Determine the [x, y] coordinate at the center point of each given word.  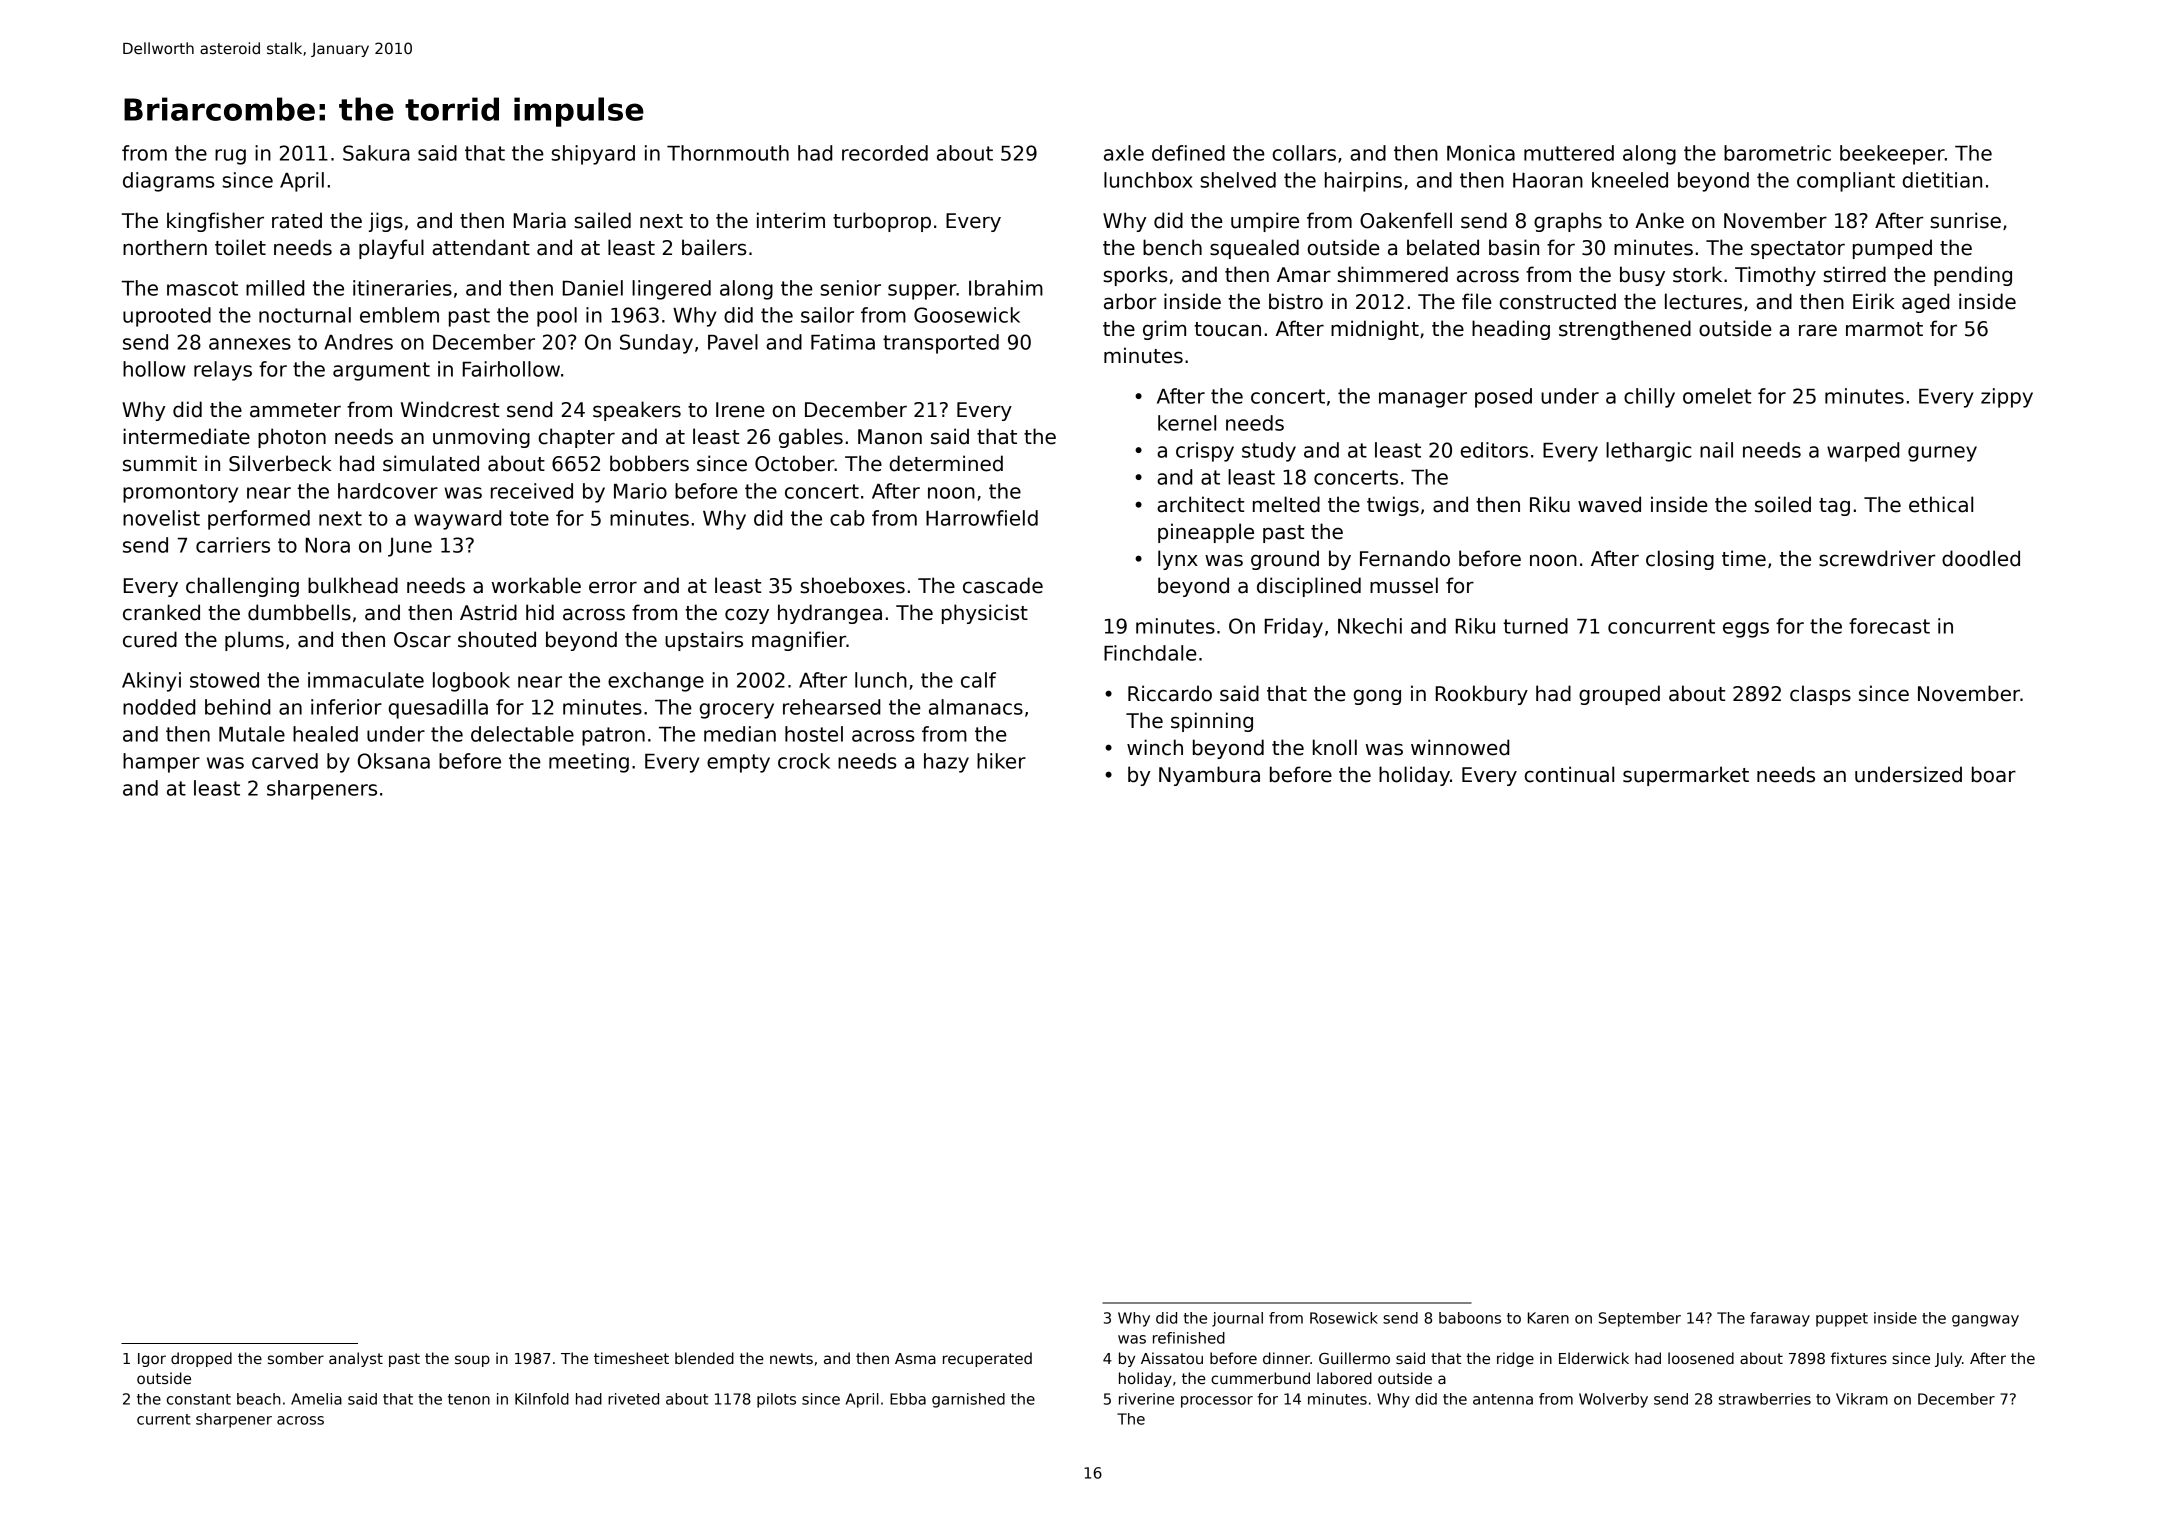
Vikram [1862, 1399]
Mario [640, 491]
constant [199, 1399]
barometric [1777, 153]
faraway [1780, 1319]
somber [296, 1358]
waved [1609, 504]
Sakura [376, 153]
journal [1237, 1319]
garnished [968, 1400]
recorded [885, 153]
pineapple [1206, 533]
